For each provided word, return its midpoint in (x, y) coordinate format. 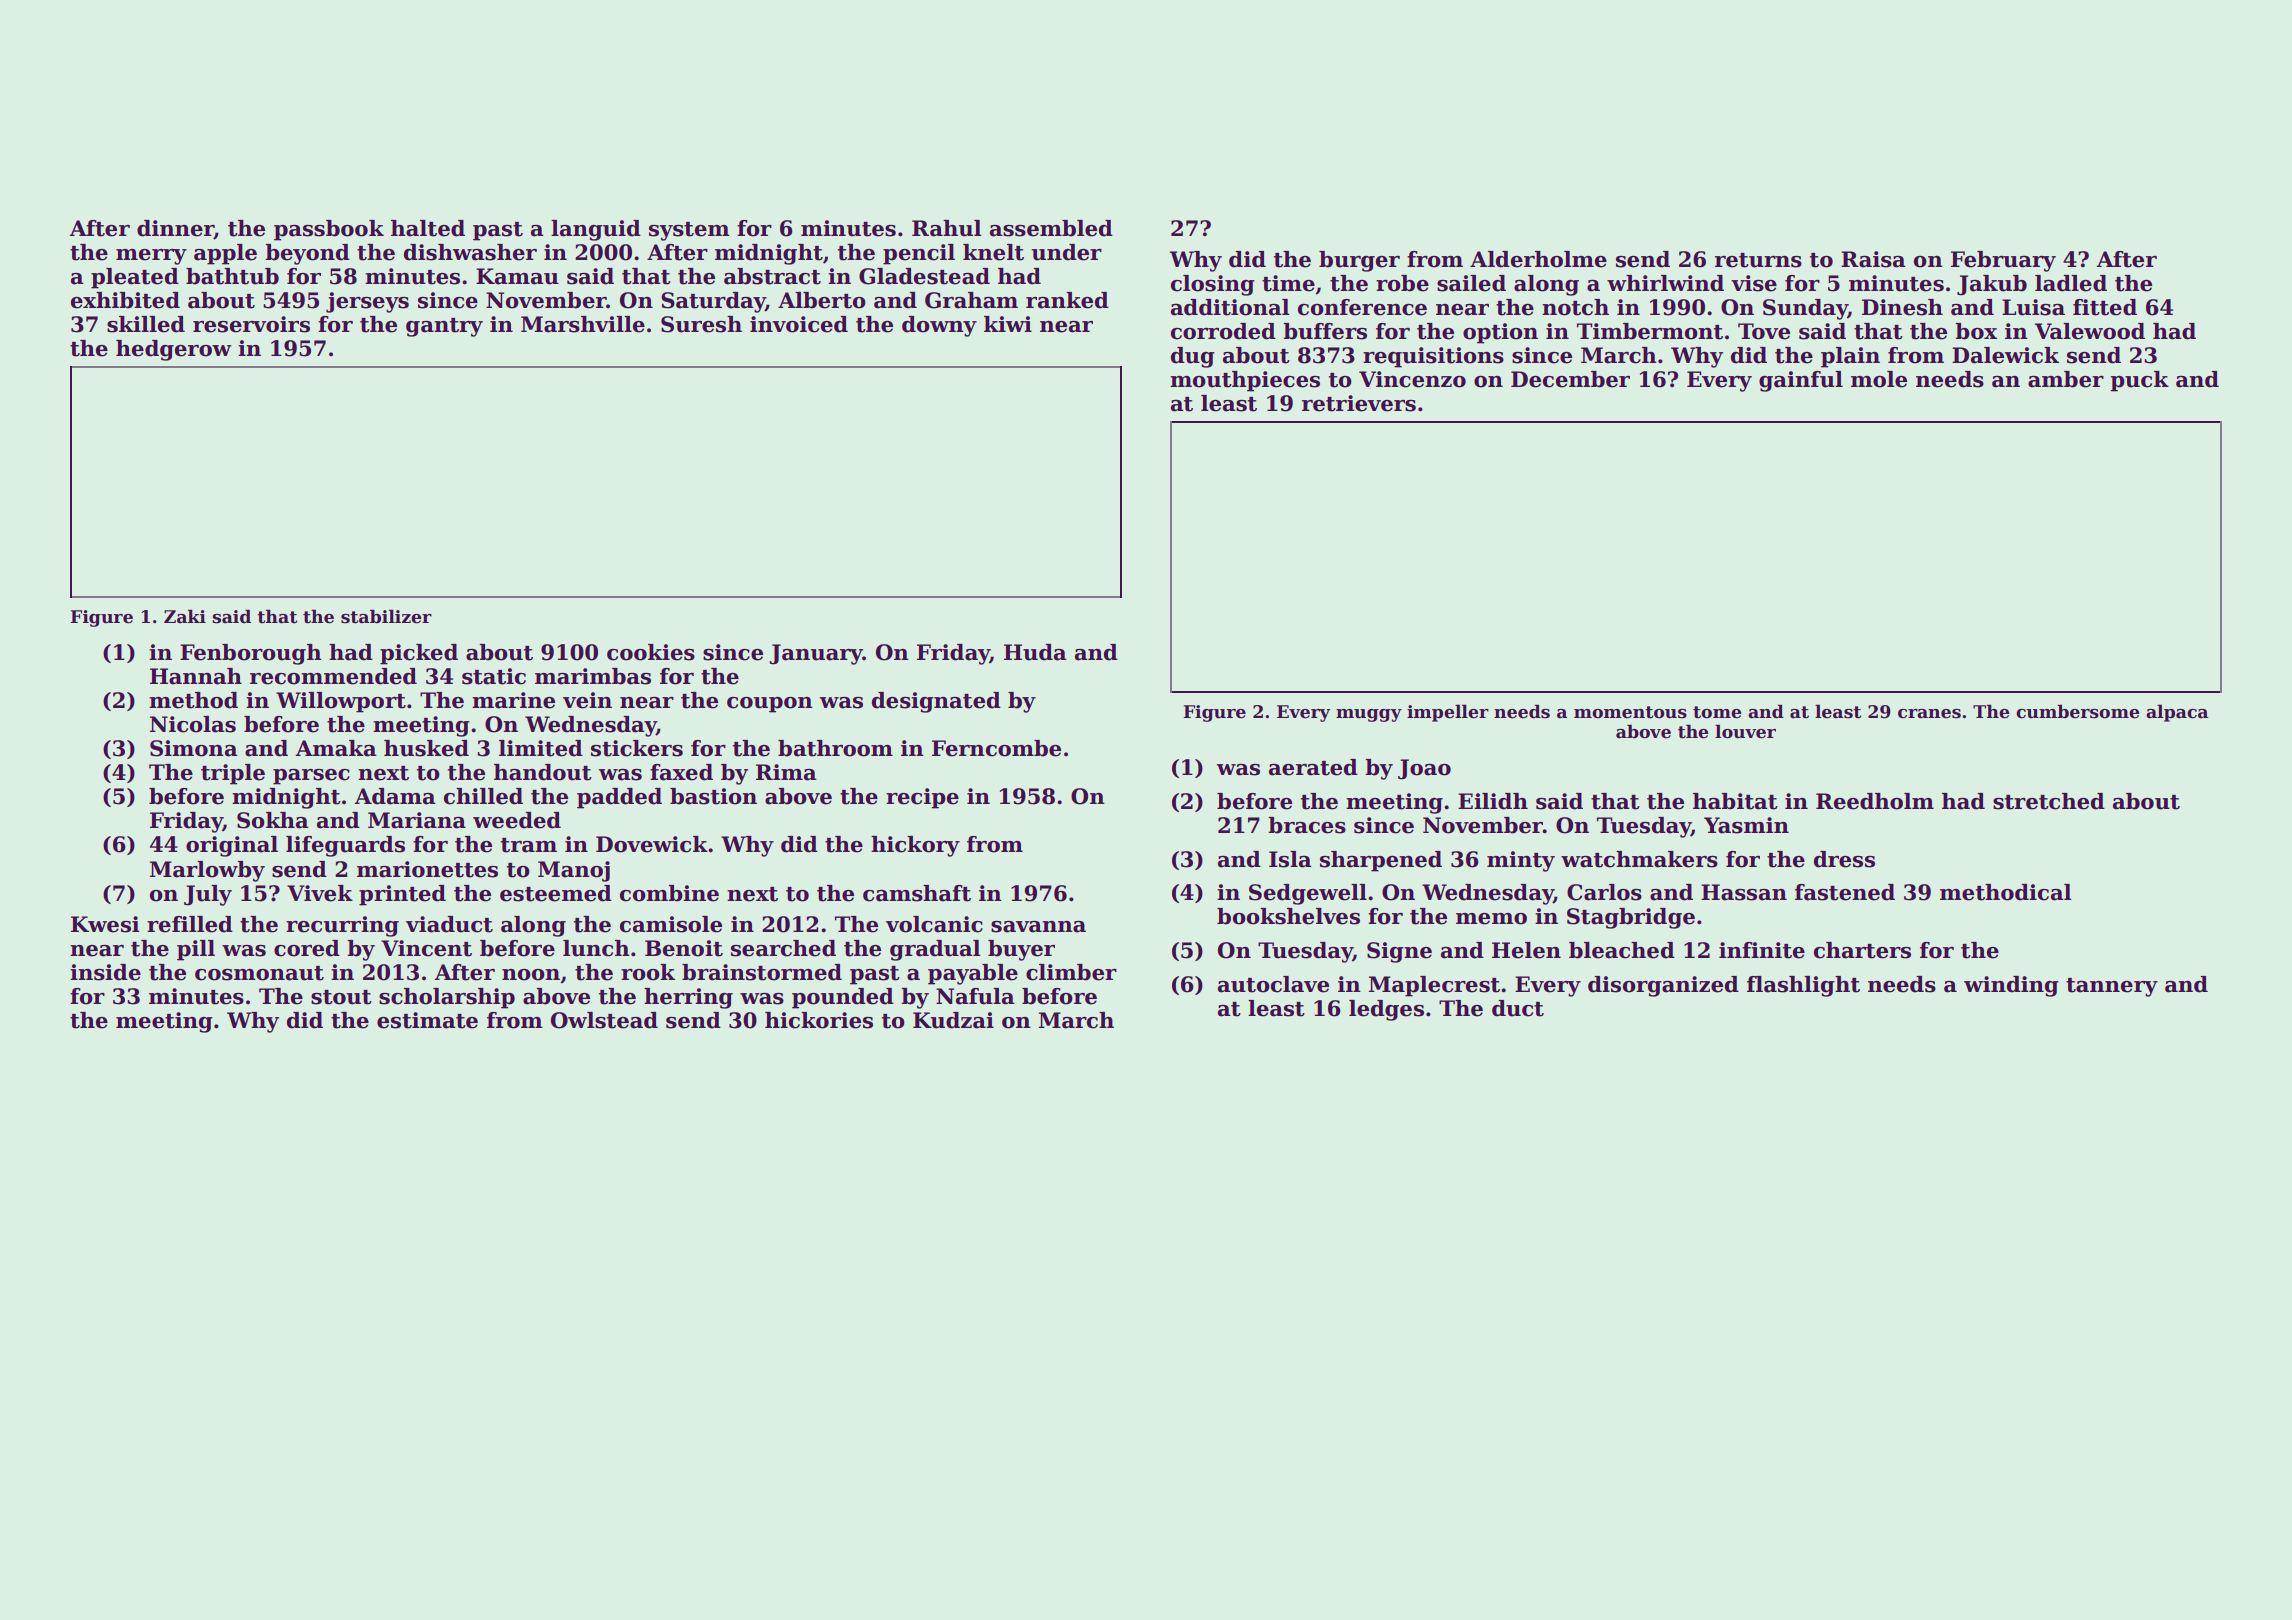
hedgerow (174, 350)
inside (105, 972)
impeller (1448, 713)
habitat (1735, 801)
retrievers (1359, 403)
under (1067, 252)
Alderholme (1538, 259)
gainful (1801, 381)
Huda (1035, 652)
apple (225, 254)
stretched (2049, 801)
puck (2139, 381)
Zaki (185, 616)
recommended (333, 676)
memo (1491, 919)
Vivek (320, 893)
